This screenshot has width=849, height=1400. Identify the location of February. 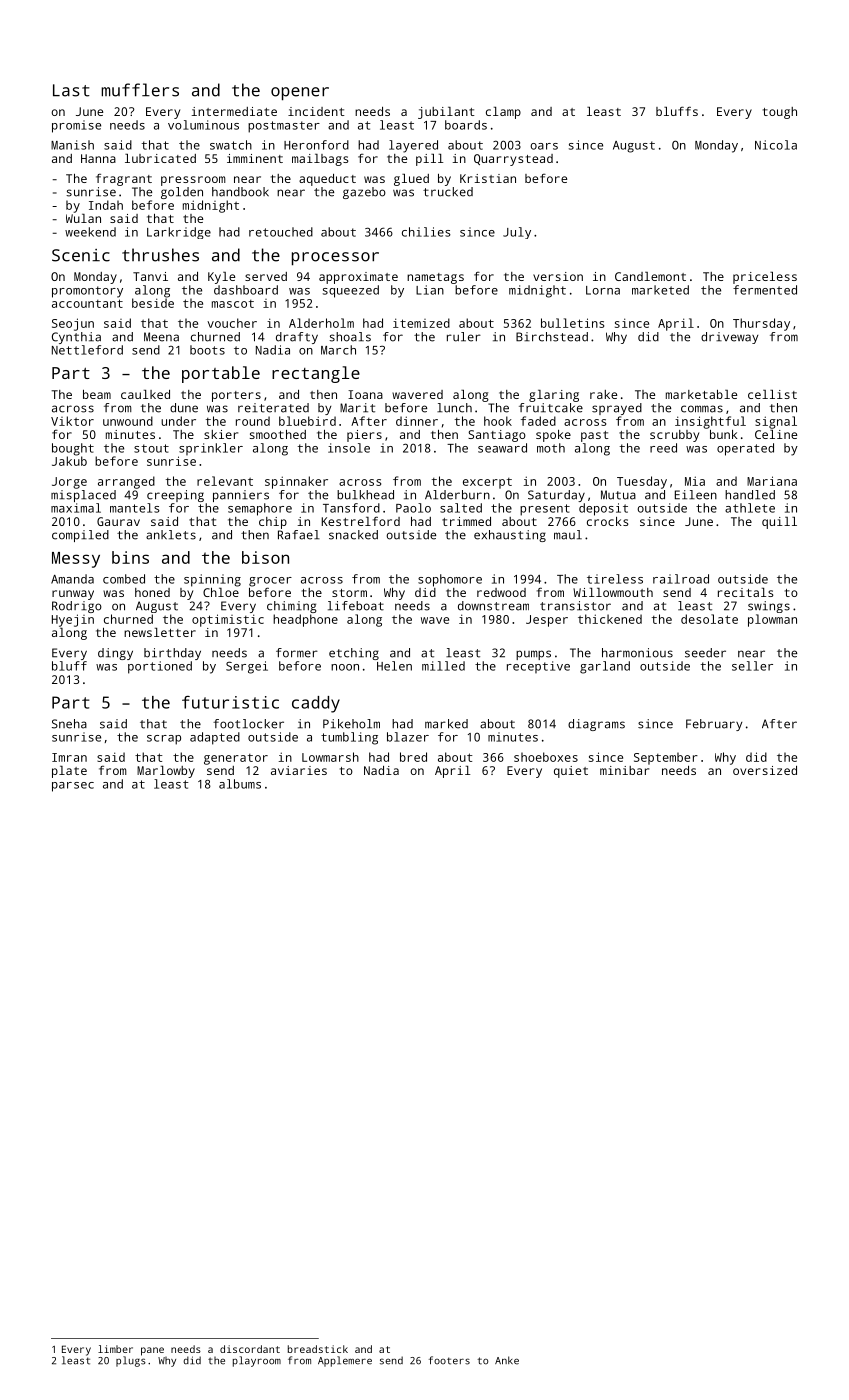
(714, 725).
